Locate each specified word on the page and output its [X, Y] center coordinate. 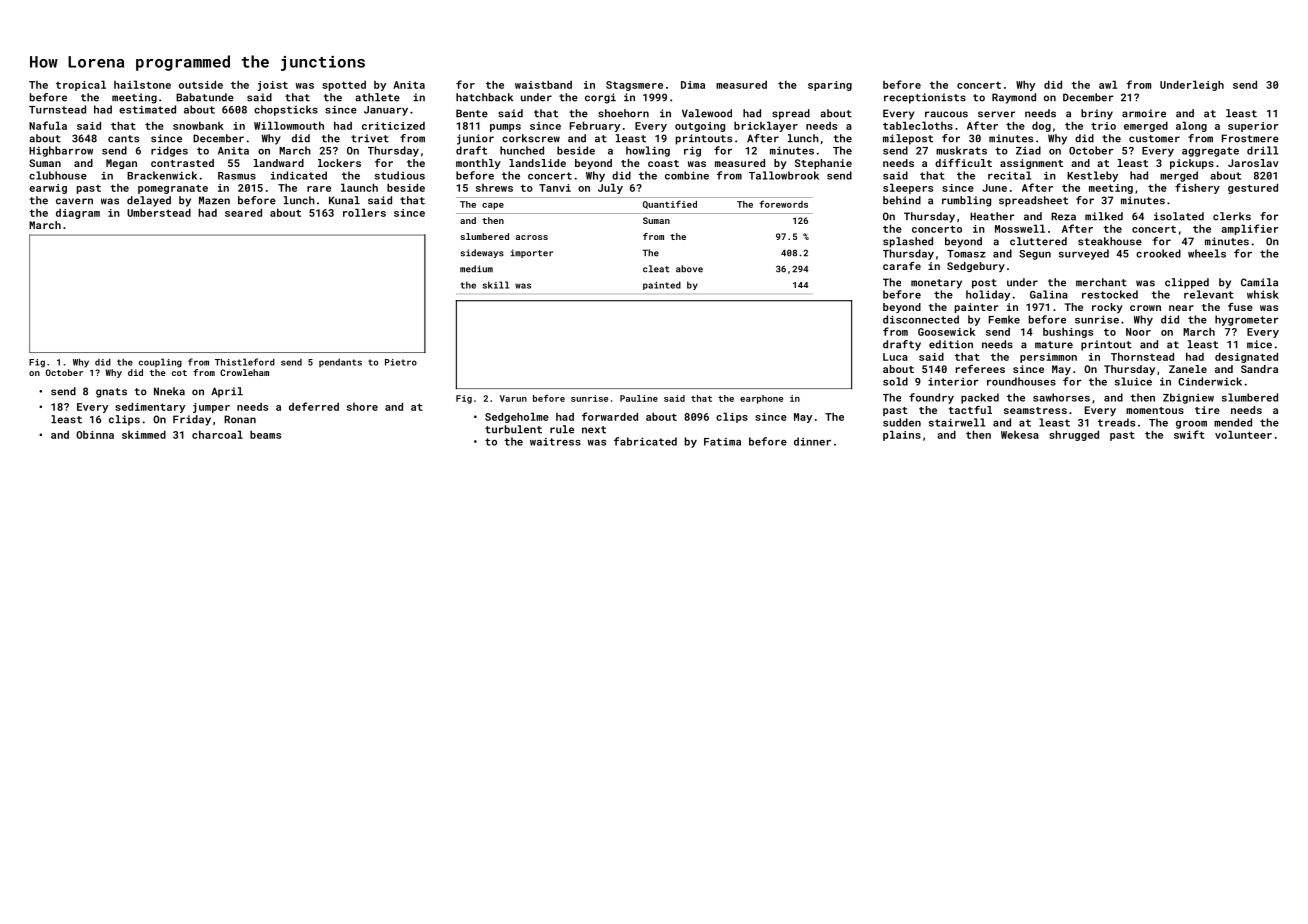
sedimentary [150, 407]
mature [1054, 345]
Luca [895, 357]
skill [495, 285]
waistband [543, 84]
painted [662, 285]
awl [1108, 84]
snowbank [198, 125]
